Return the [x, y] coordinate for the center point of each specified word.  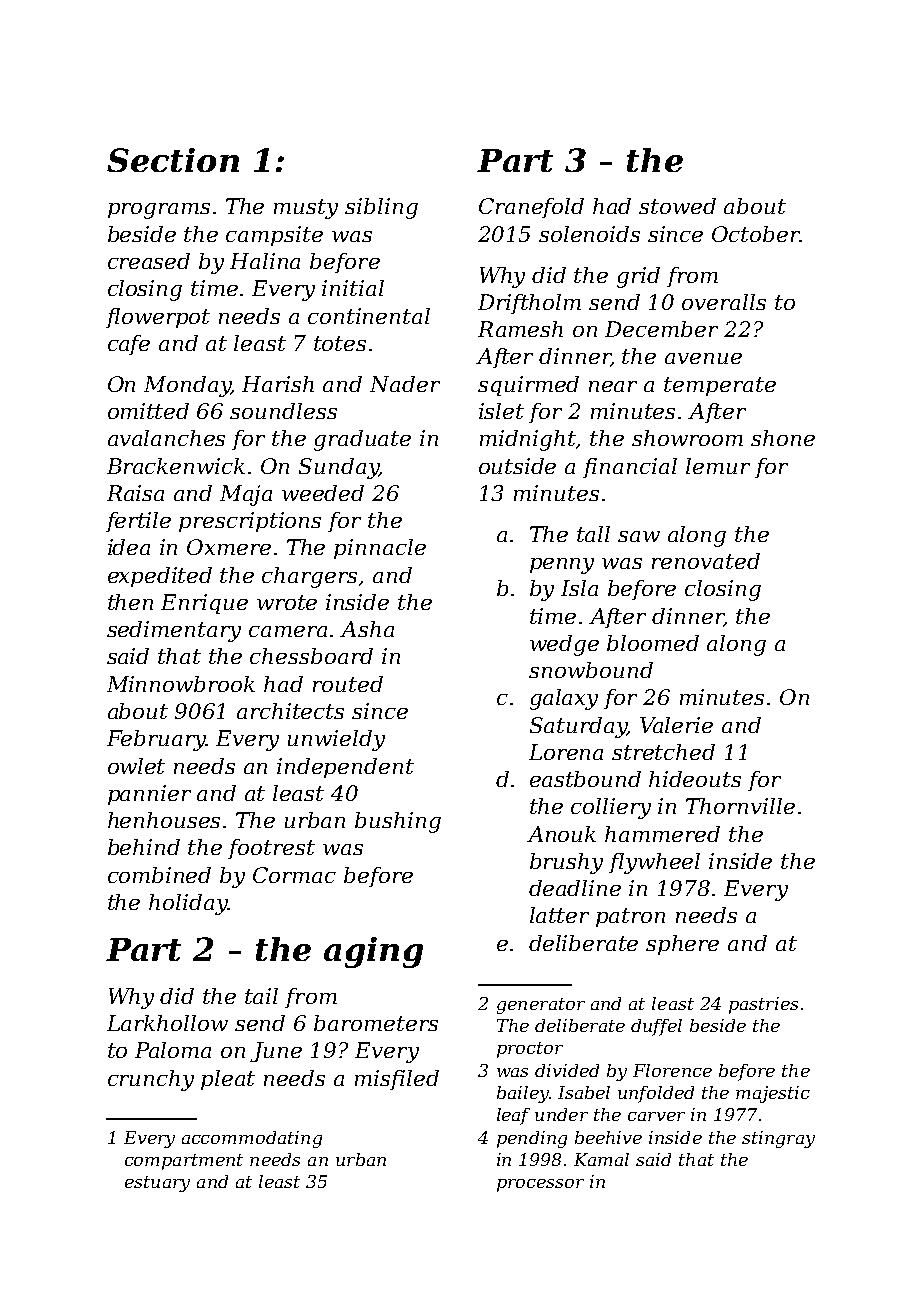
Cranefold [531, 208]
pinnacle [380, 549]
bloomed [653, 643]
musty [306, 209]
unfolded [656, 1094]
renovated [706, 561]
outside [517, 466]
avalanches [166, 438]
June [276, 1052]
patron [630, 917]
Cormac [294, 875]
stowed [677, 206]
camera [288, 631]
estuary [157, 1184]
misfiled [397, 1080]
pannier [149, 795]
